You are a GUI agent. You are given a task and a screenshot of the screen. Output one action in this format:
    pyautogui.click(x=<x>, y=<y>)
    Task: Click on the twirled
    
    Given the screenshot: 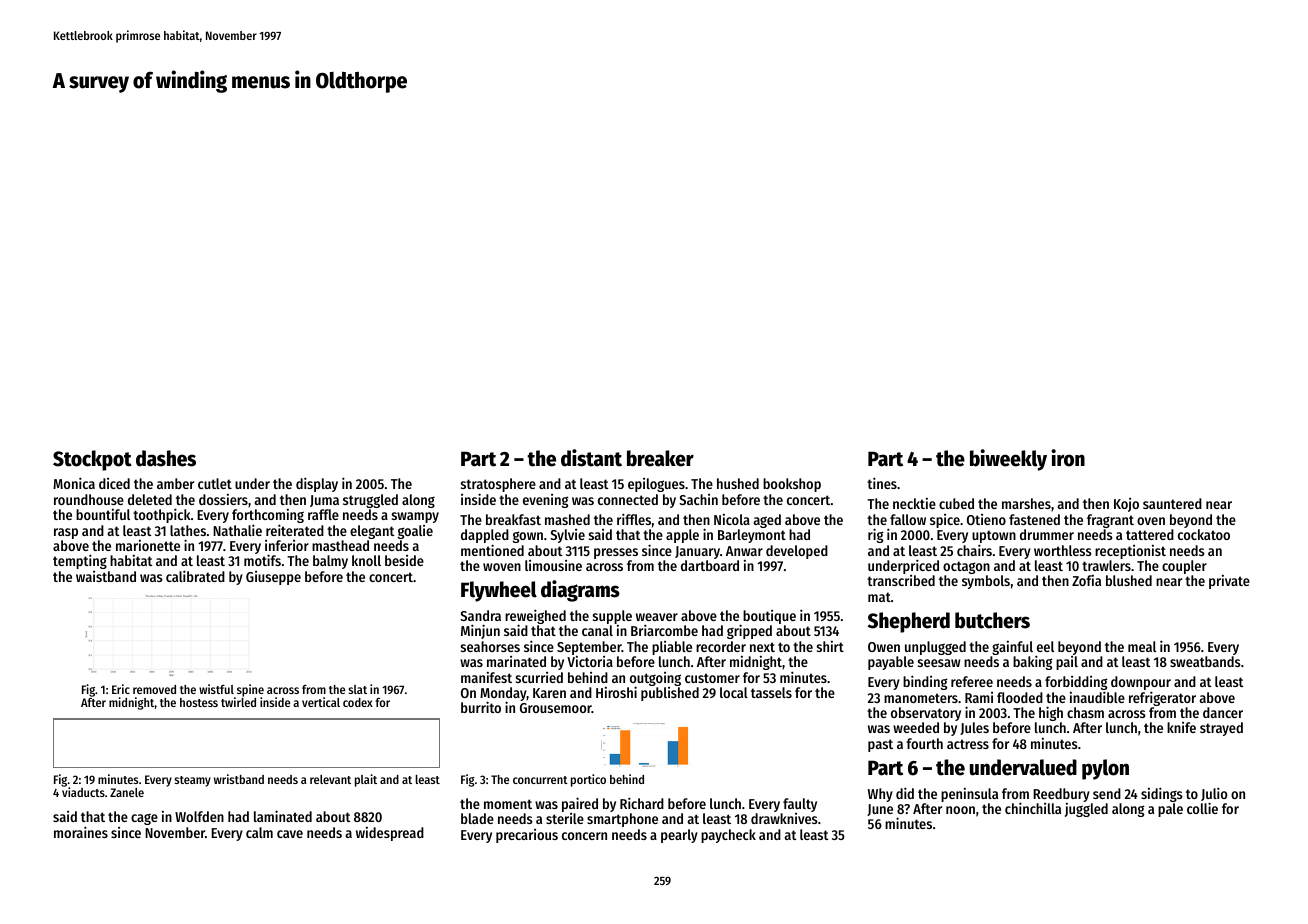 What is the action you would take?
    pyautogui.click(x=238, y=702)
